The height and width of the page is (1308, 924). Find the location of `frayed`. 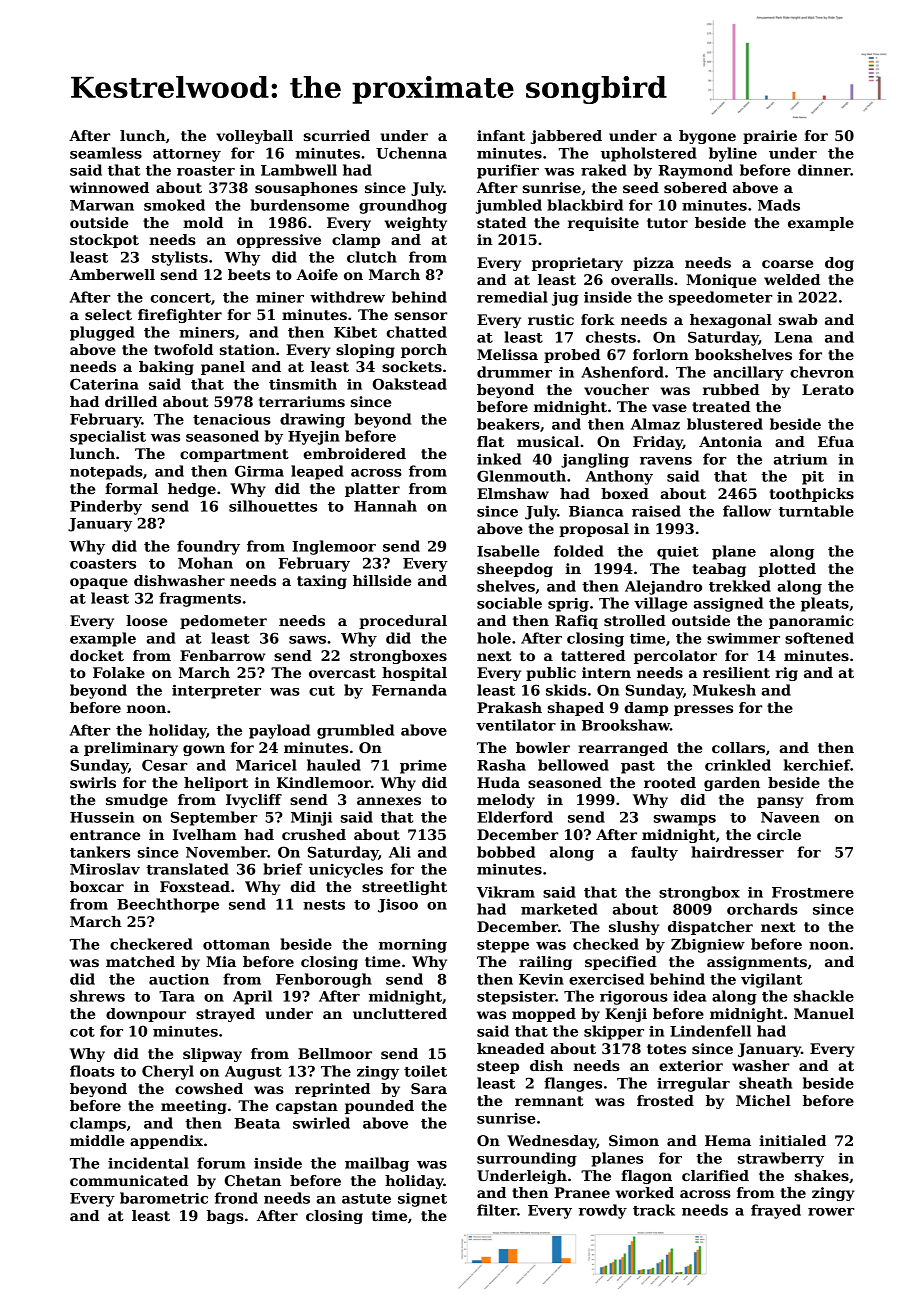

frayed is located at coordinates (776, 1211).
